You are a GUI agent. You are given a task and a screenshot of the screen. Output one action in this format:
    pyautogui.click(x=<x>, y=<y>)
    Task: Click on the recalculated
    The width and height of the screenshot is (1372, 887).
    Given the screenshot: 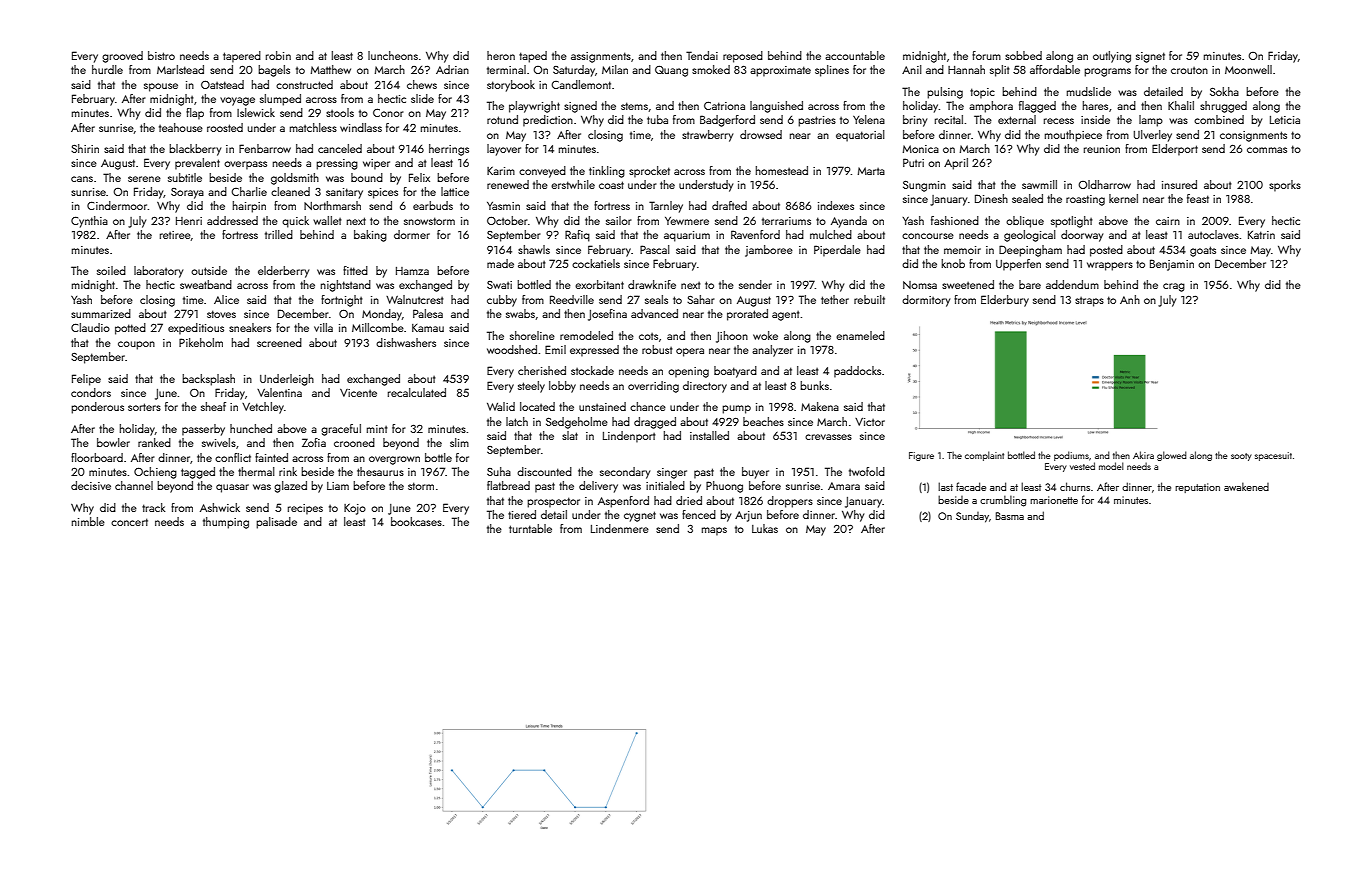 What is the action you would take?
    pyautogui.click(x=417, y=392)
